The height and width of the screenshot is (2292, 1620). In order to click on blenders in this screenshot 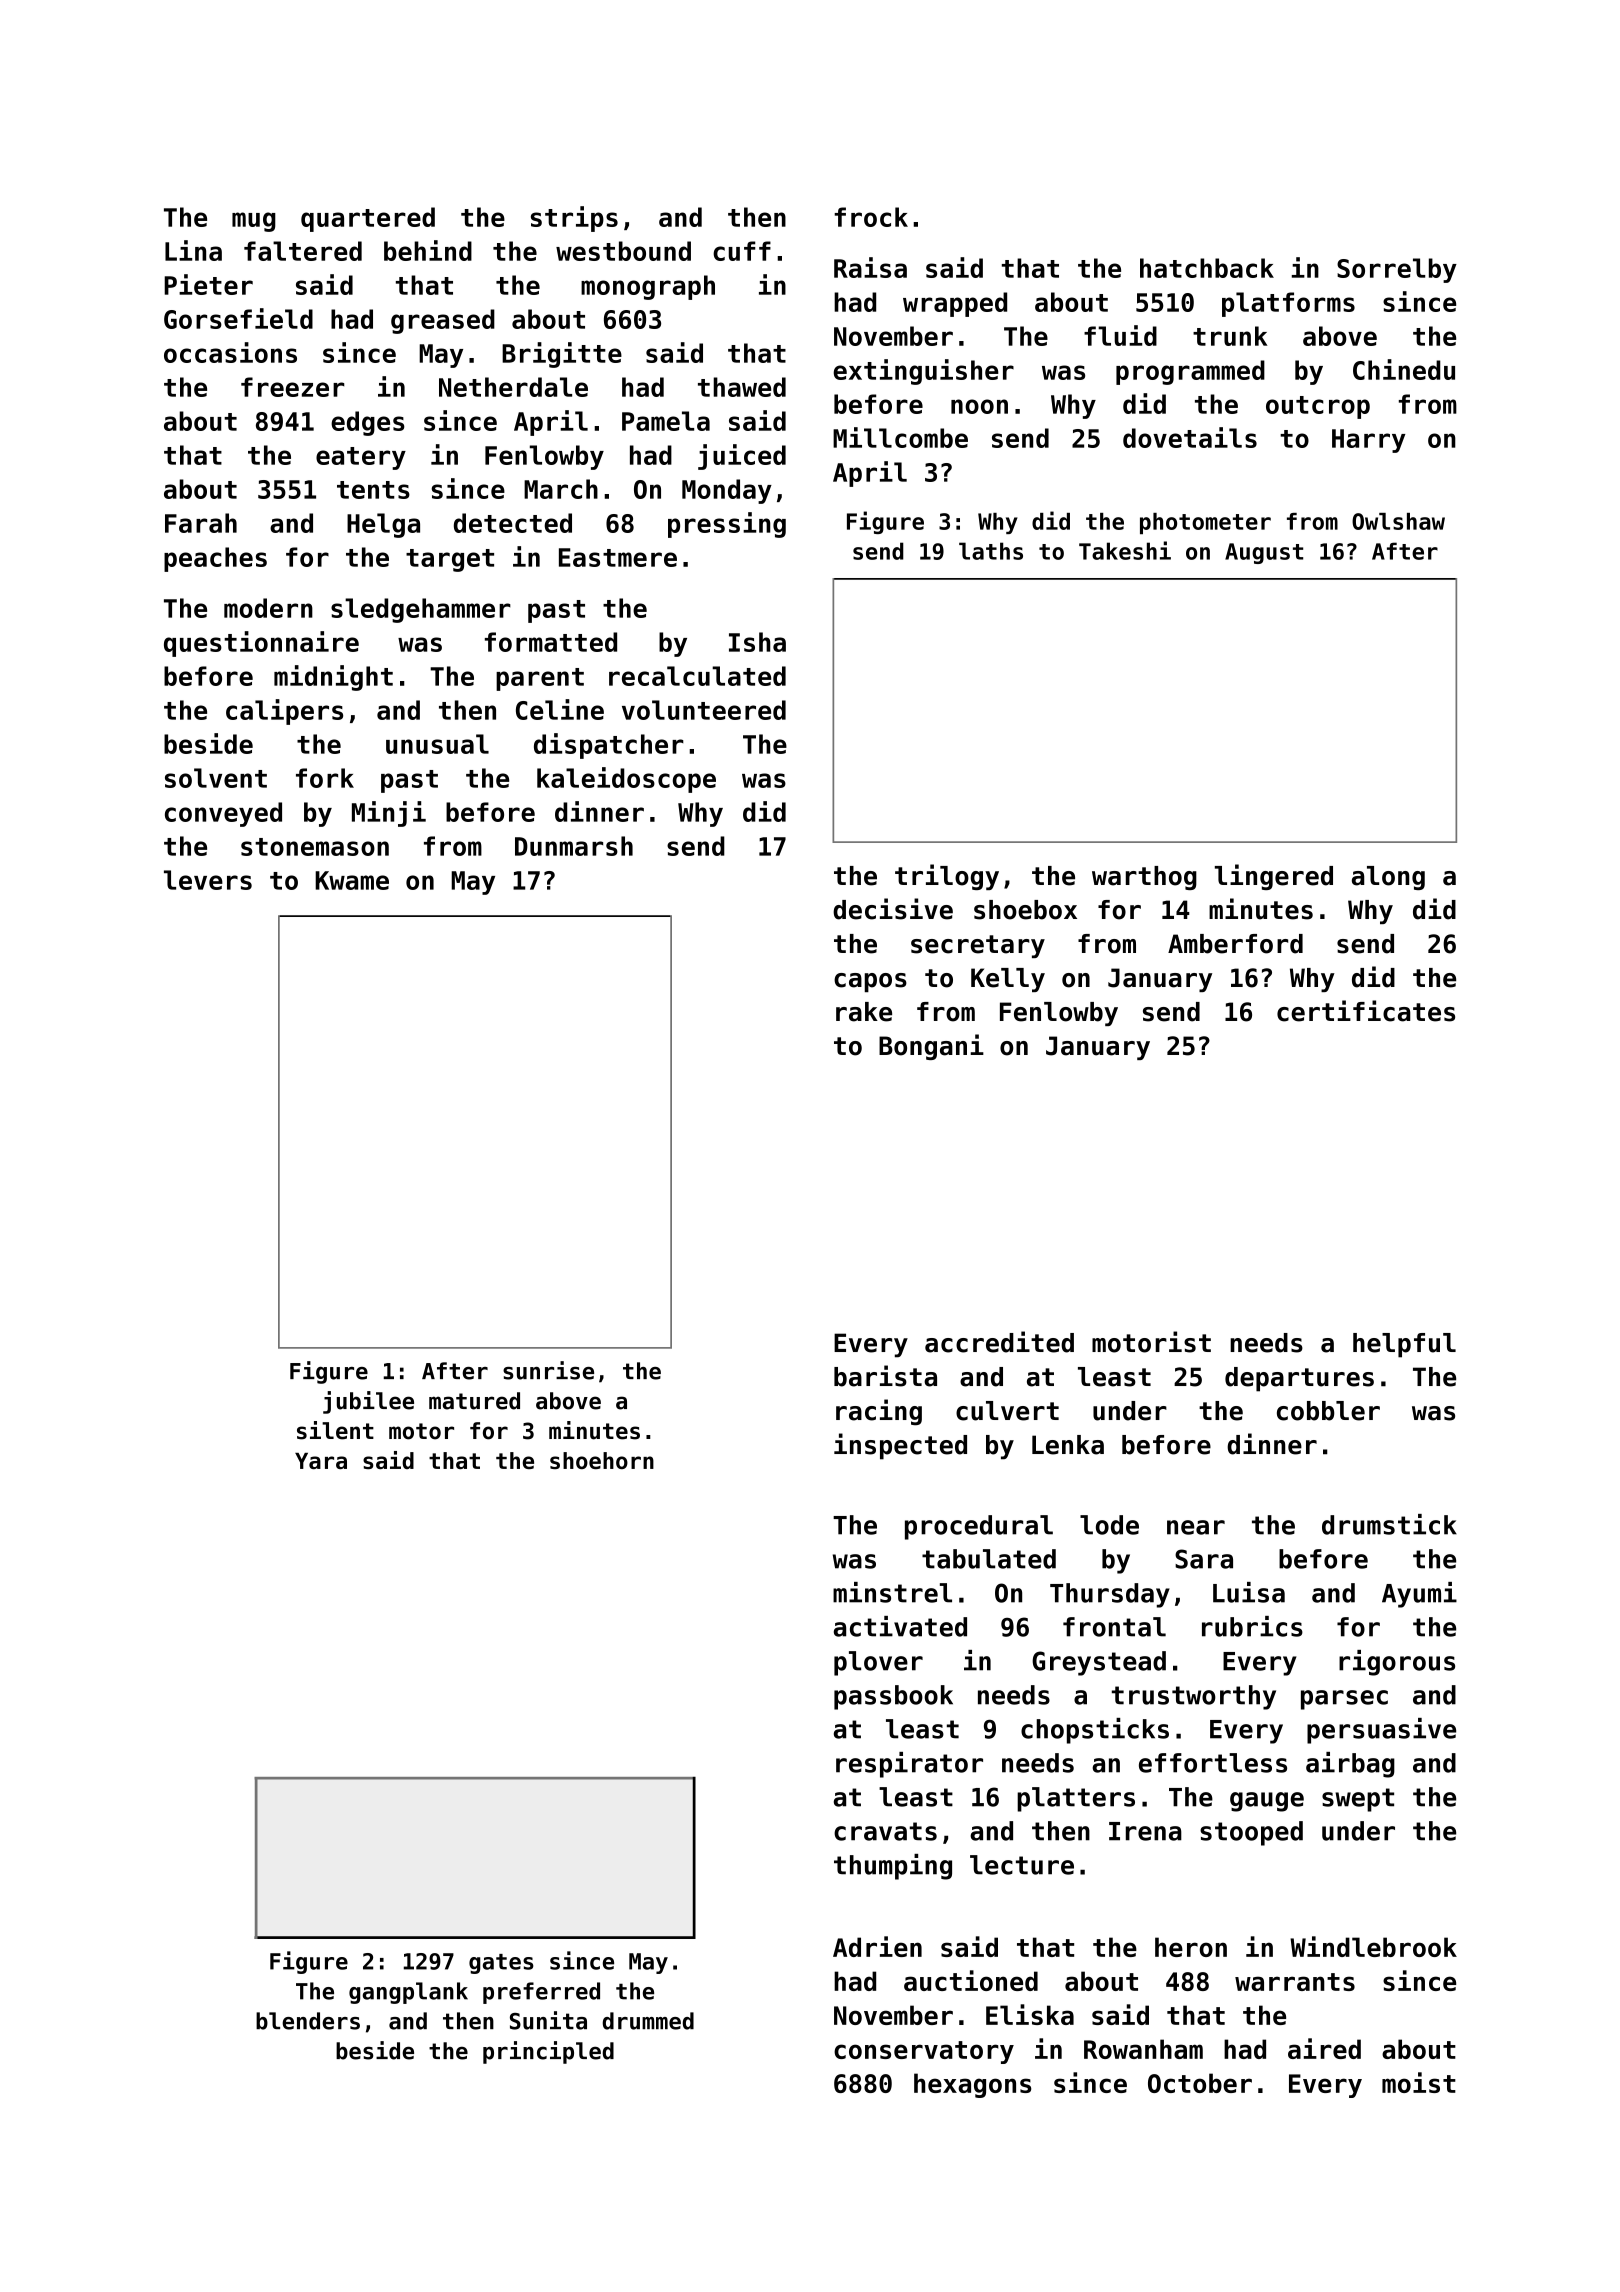, I will do `click(308, 2021)`.
